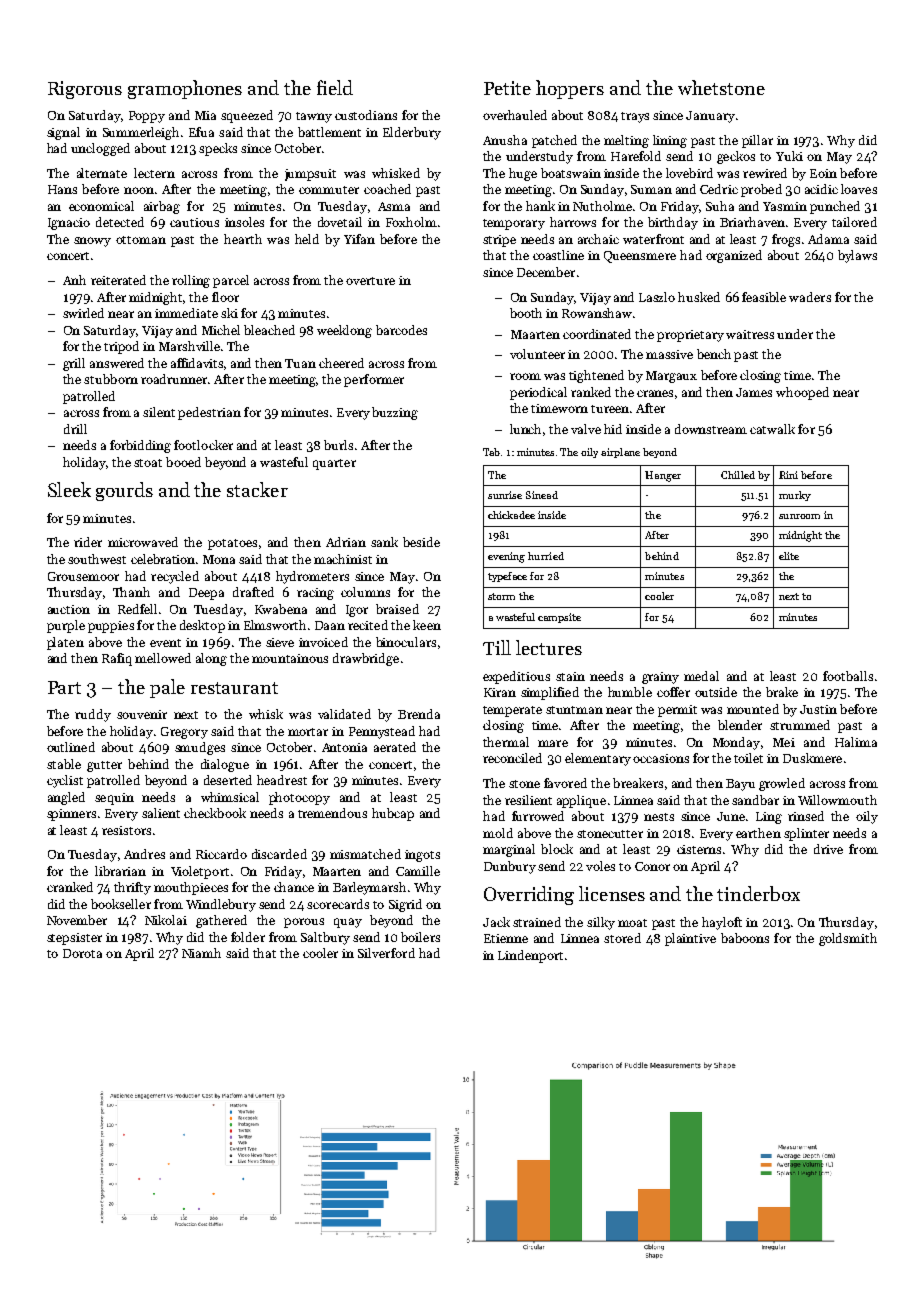 This screenshot has width=924, height=1308. Describe the element at coordinates (93, 715) in the screenshot. I see `ruddy` at that location.
